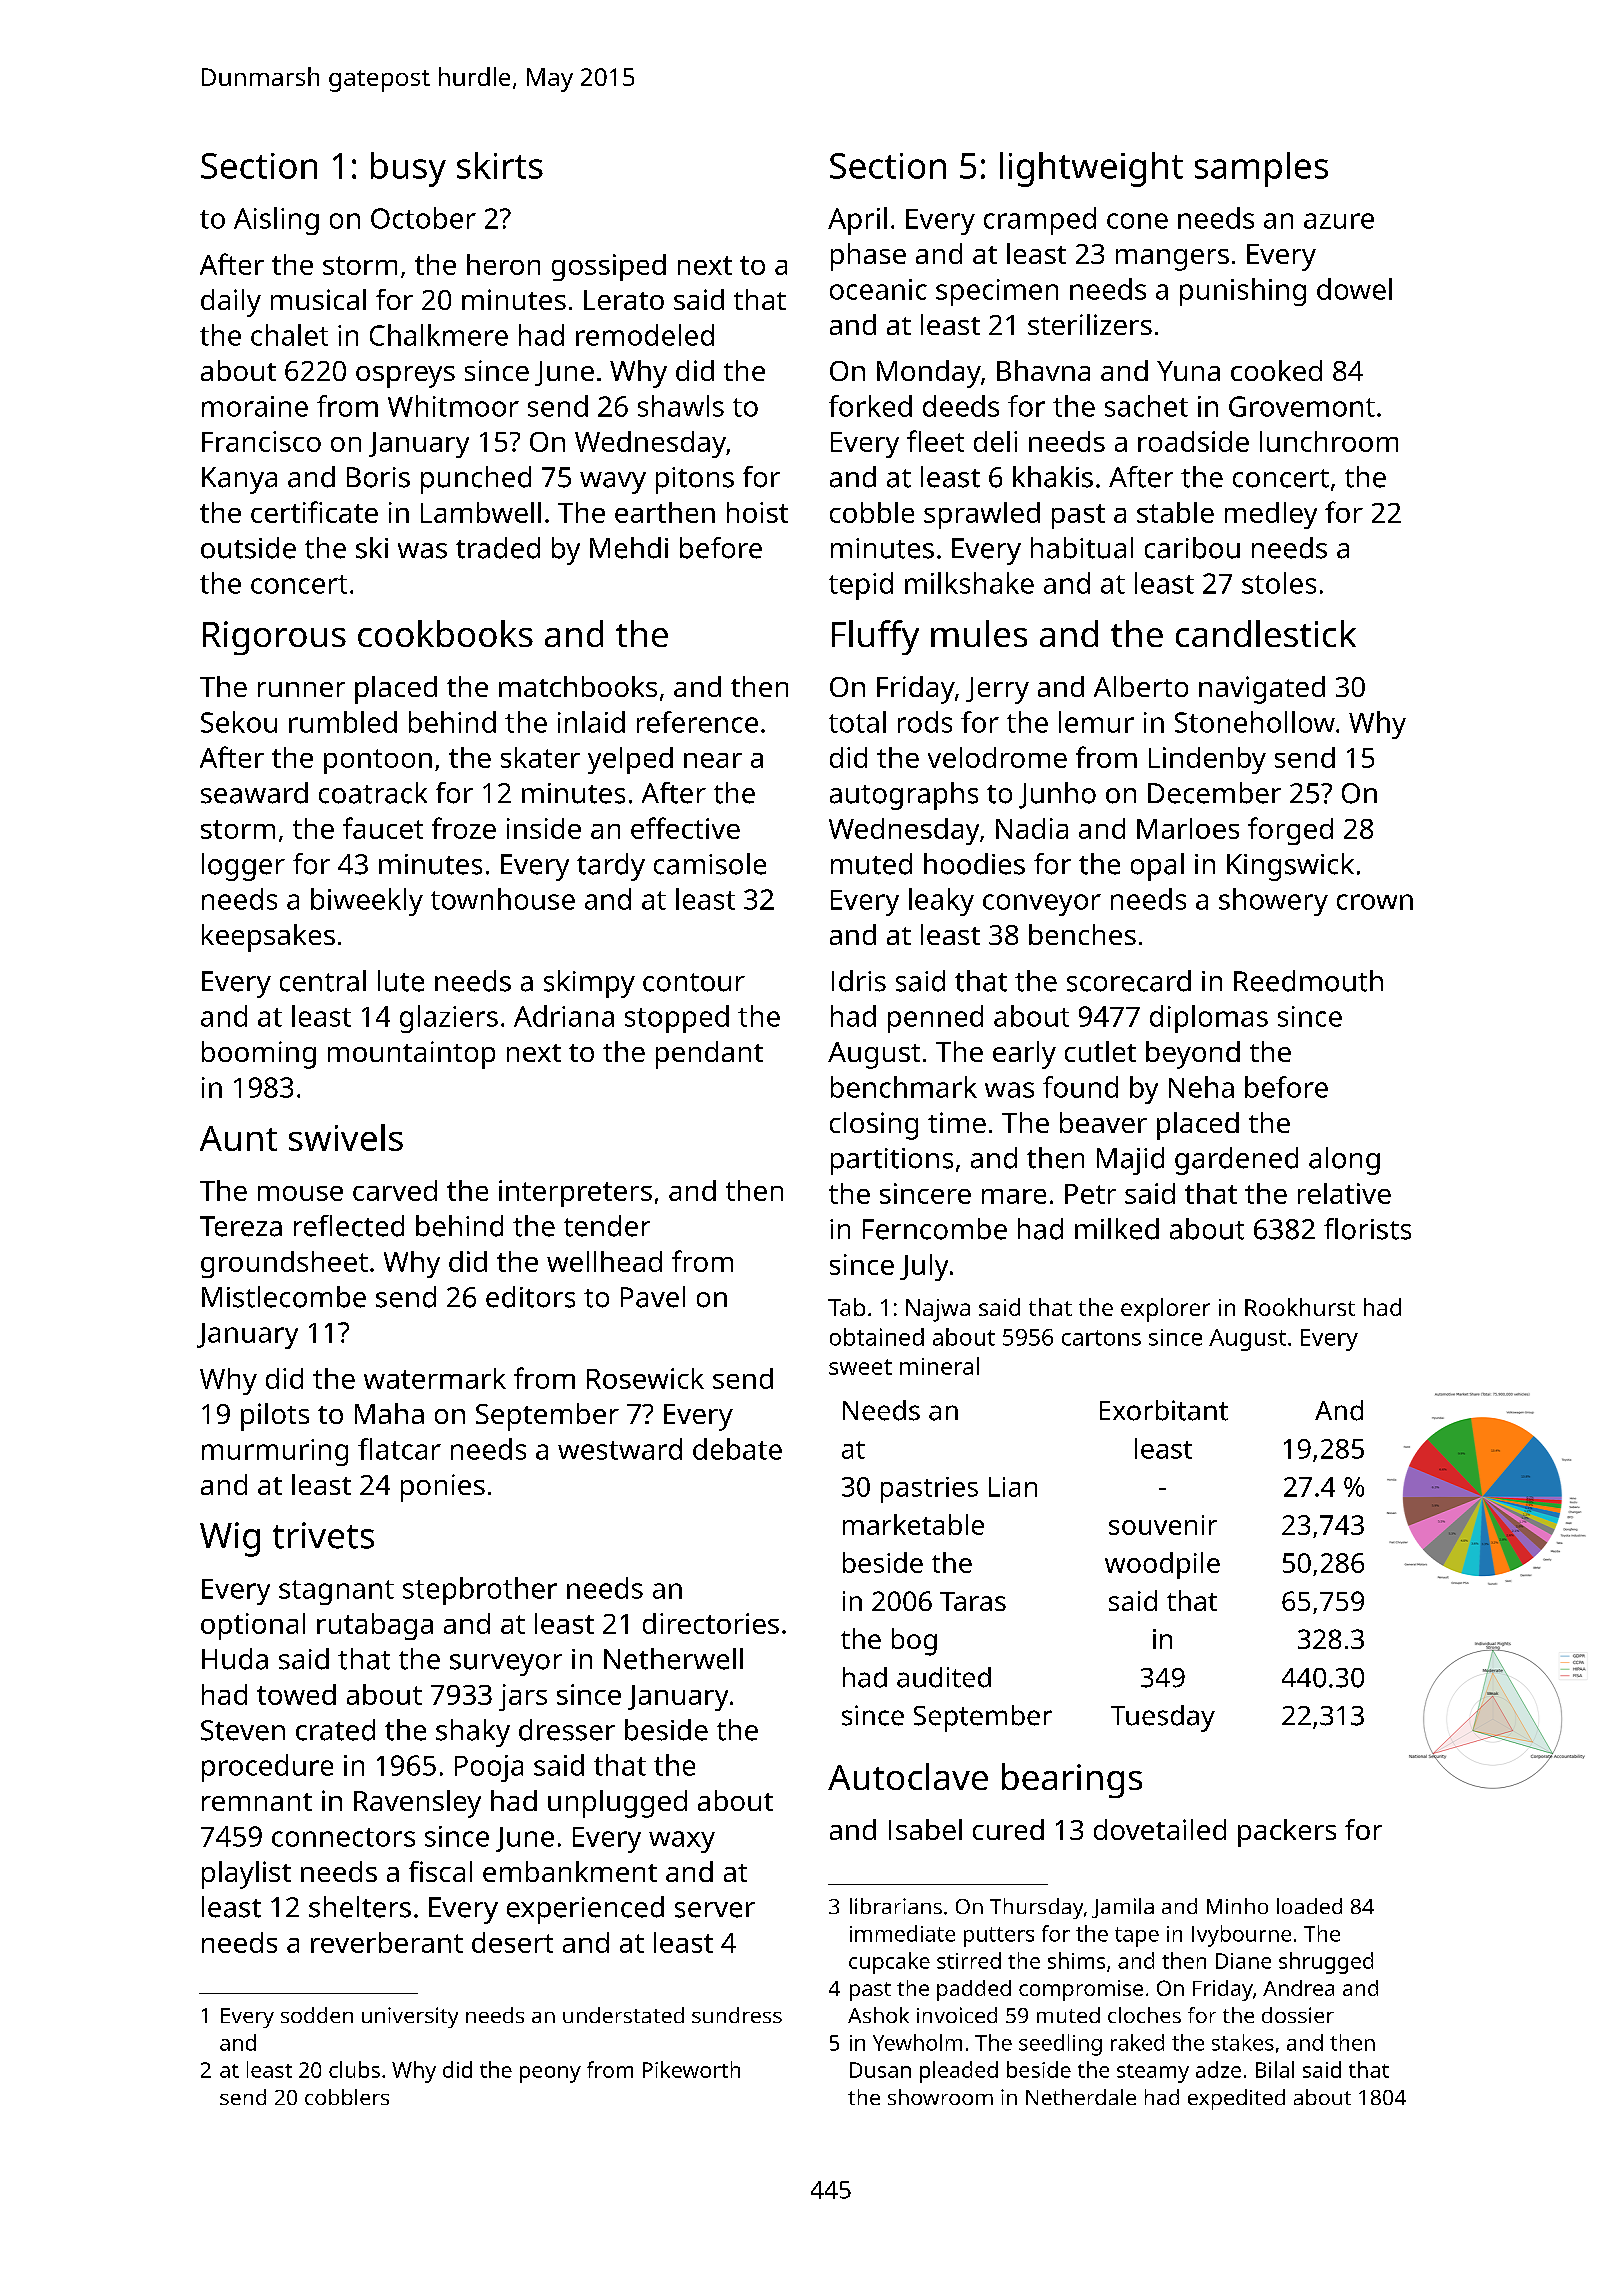 This page has height=2292, width=1620. Describe the element at coordinates (335, 1730) in the page. I see `crated` at that location.
